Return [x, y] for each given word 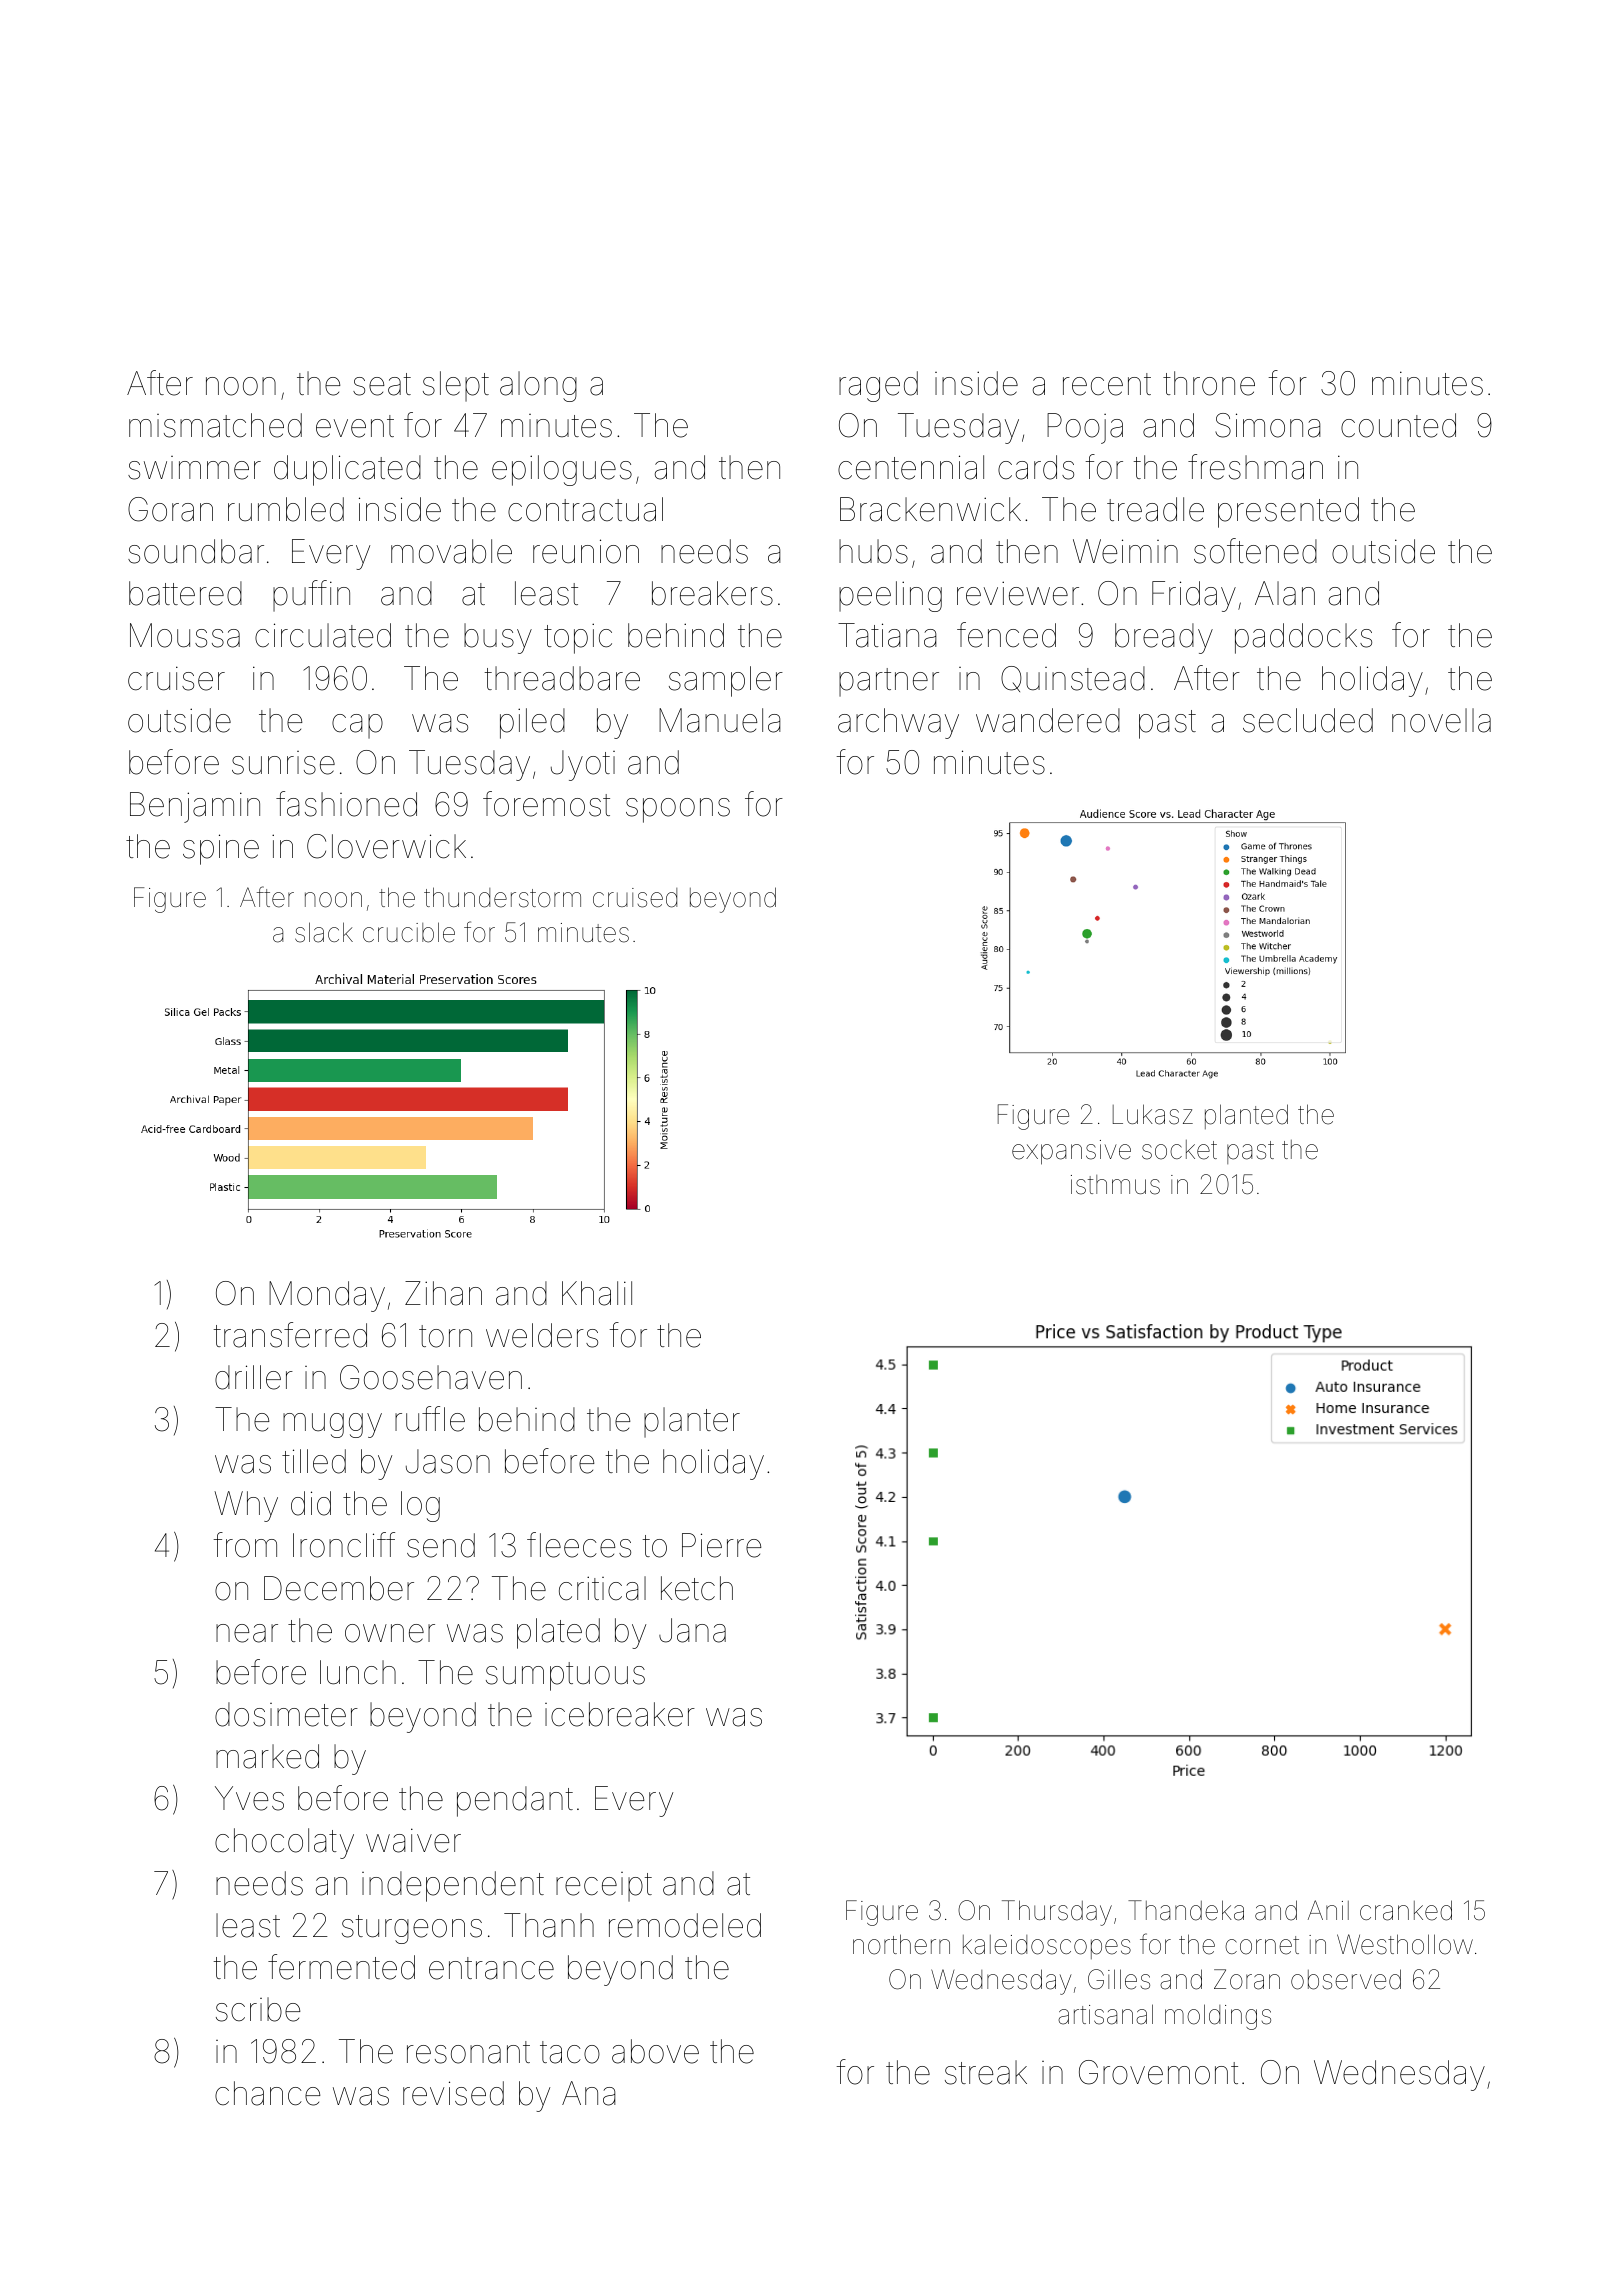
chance [267, 2093]
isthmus [1115, 1185]
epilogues [562, 470]
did [311, 1503]
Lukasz [1153, 1114]
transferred [290, 1335]
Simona [1268, 425]
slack [324, 932]
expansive [1071, 1152]
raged [878, 386]
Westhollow [1405, 1944]
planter [692, 1422]
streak [986, 2072]
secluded [1308, 720]
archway [898, 723]
